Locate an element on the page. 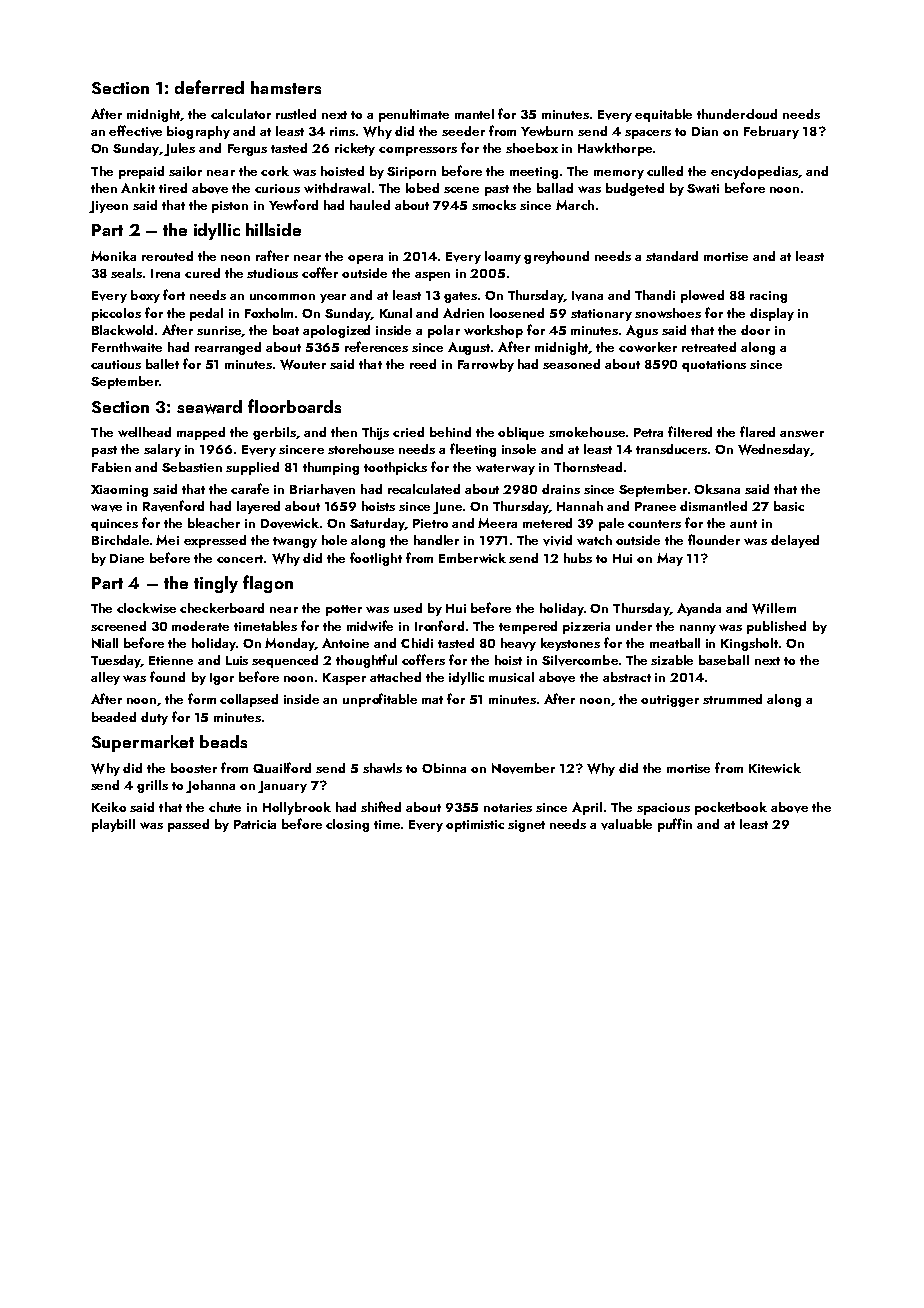 Image resolution: width=924 pixels, height=1308 pixels. sunrise is located at coordinates (219, 331).
